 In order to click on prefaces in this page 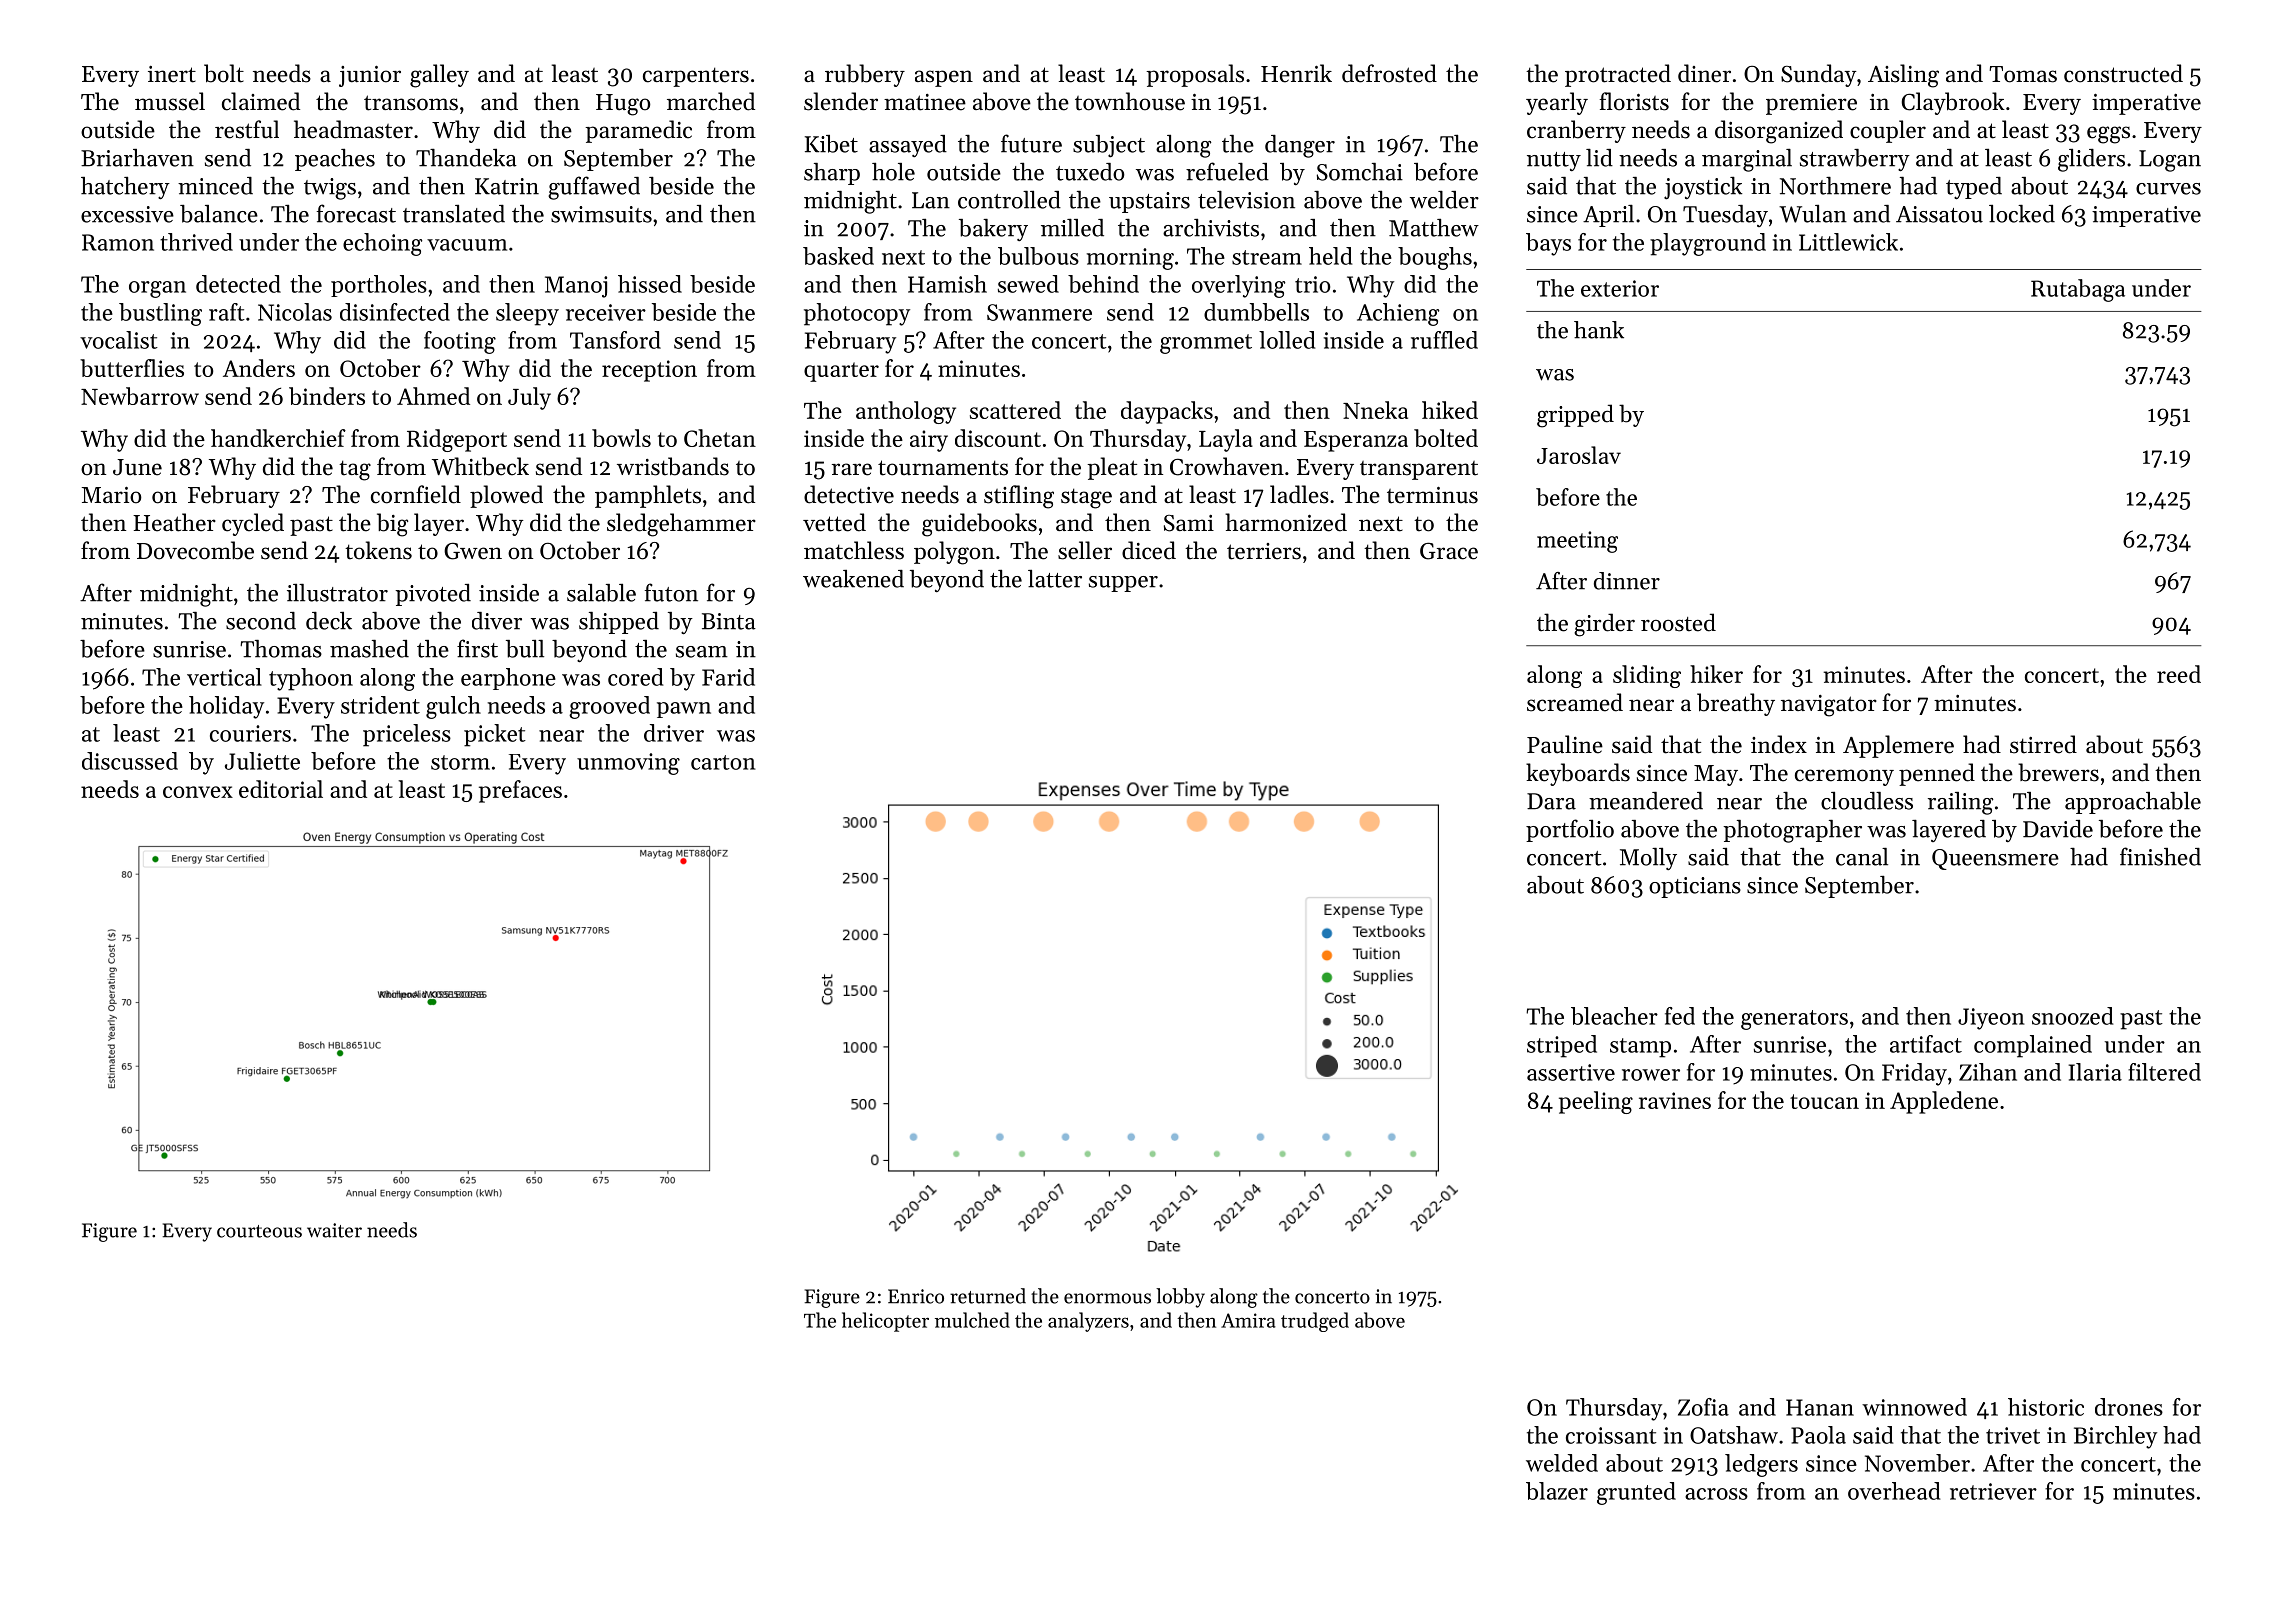, I will do `click(520, 791)`.
